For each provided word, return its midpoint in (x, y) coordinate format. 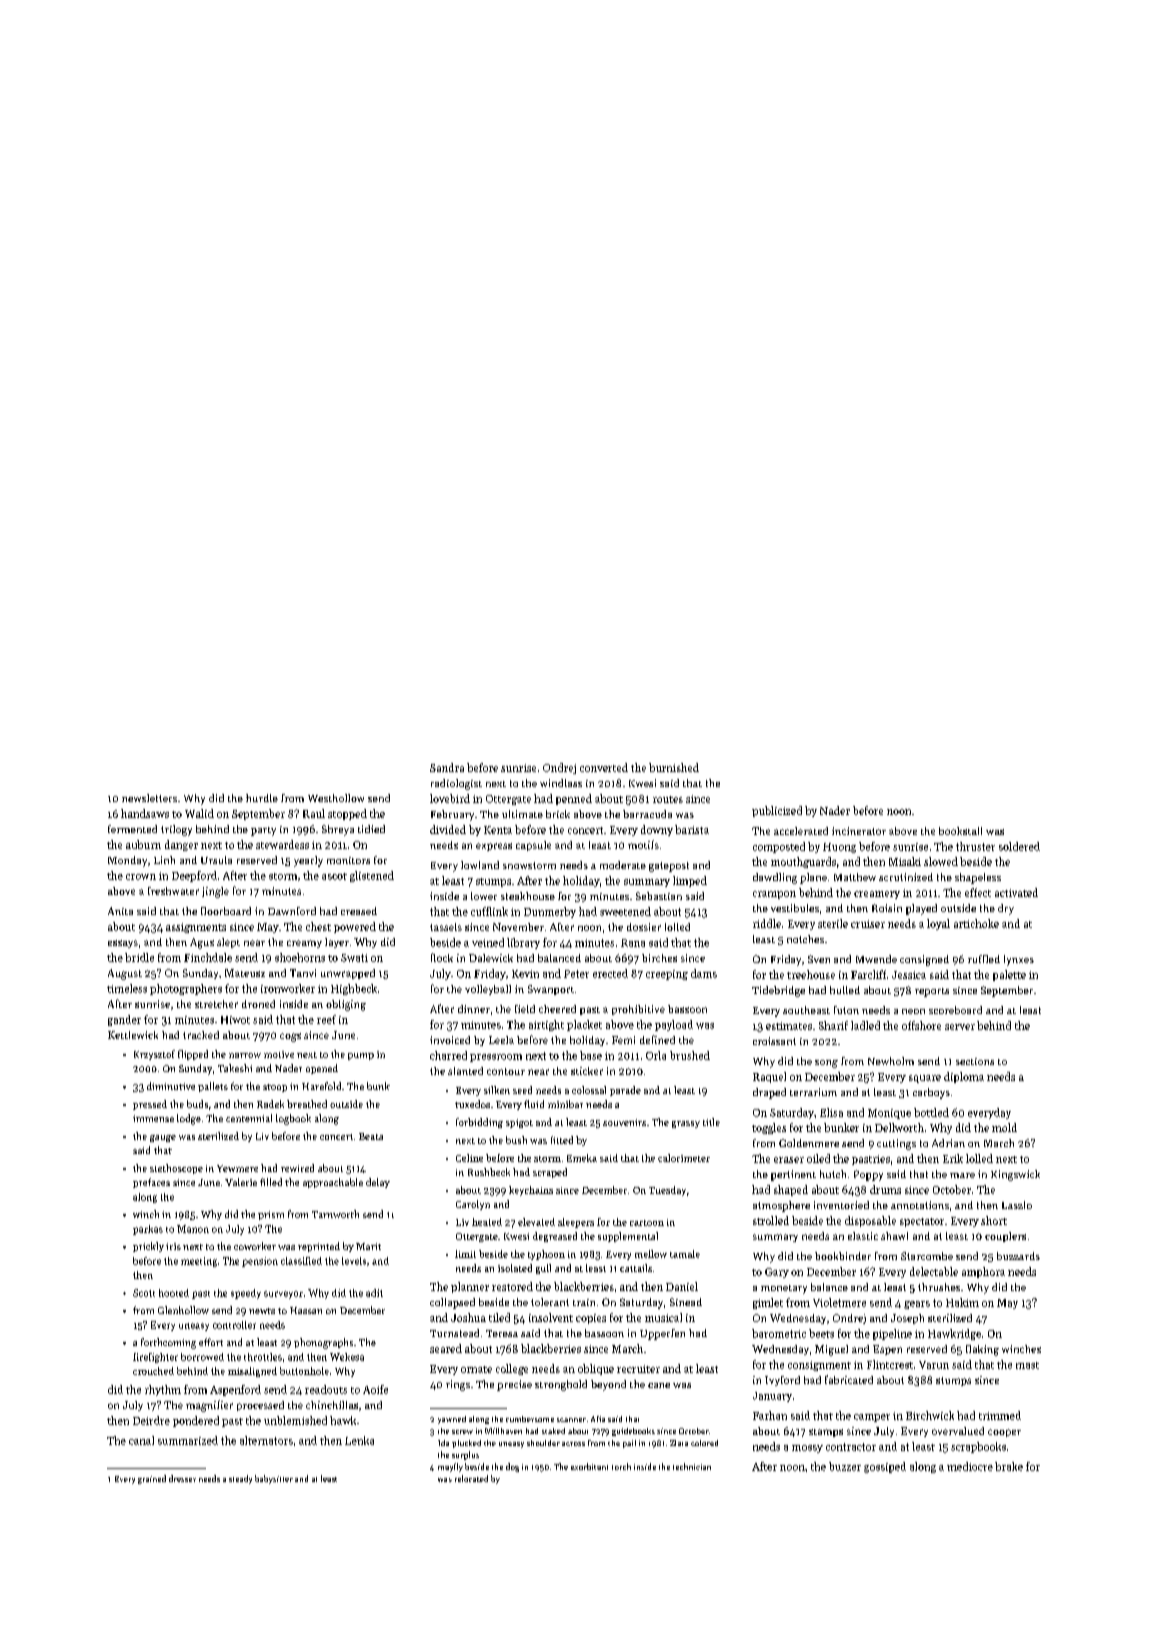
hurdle (262, 798)
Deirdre (151, 1420)
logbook (293, 1119)
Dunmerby (550, 912)
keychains (531, 1191)
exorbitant (589, 1466)
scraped (550, 1173)
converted (604, 767)
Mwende (876, 959)
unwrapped (348, 974)
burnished (674, 767)
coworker (255, 1246)
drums (885, 1189)
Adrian (948, 1143)
